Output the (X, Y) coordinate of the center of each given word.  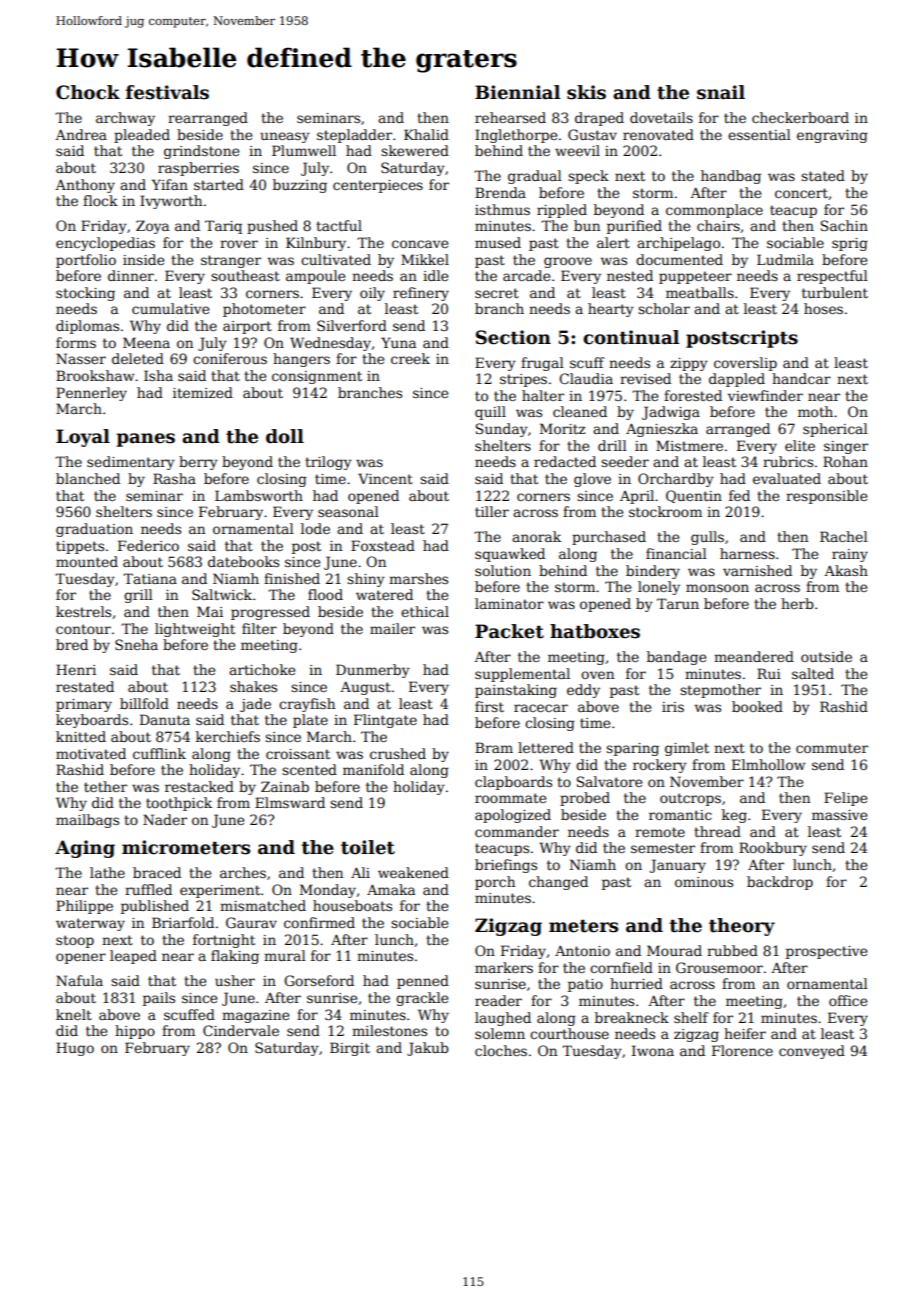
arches (243, 872)
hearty (611, 310)
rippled (562, 211)
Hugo (75, 1049)
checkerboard (800, 117)
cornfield (621, 967)
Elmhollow (768, 764)
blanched (88, 478)
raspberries (198, 169)
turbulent (835, 292)
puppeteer (695, 277)
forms (76, 342)
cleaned (580, 411)
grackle (422, 999)
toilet (368, 847)
